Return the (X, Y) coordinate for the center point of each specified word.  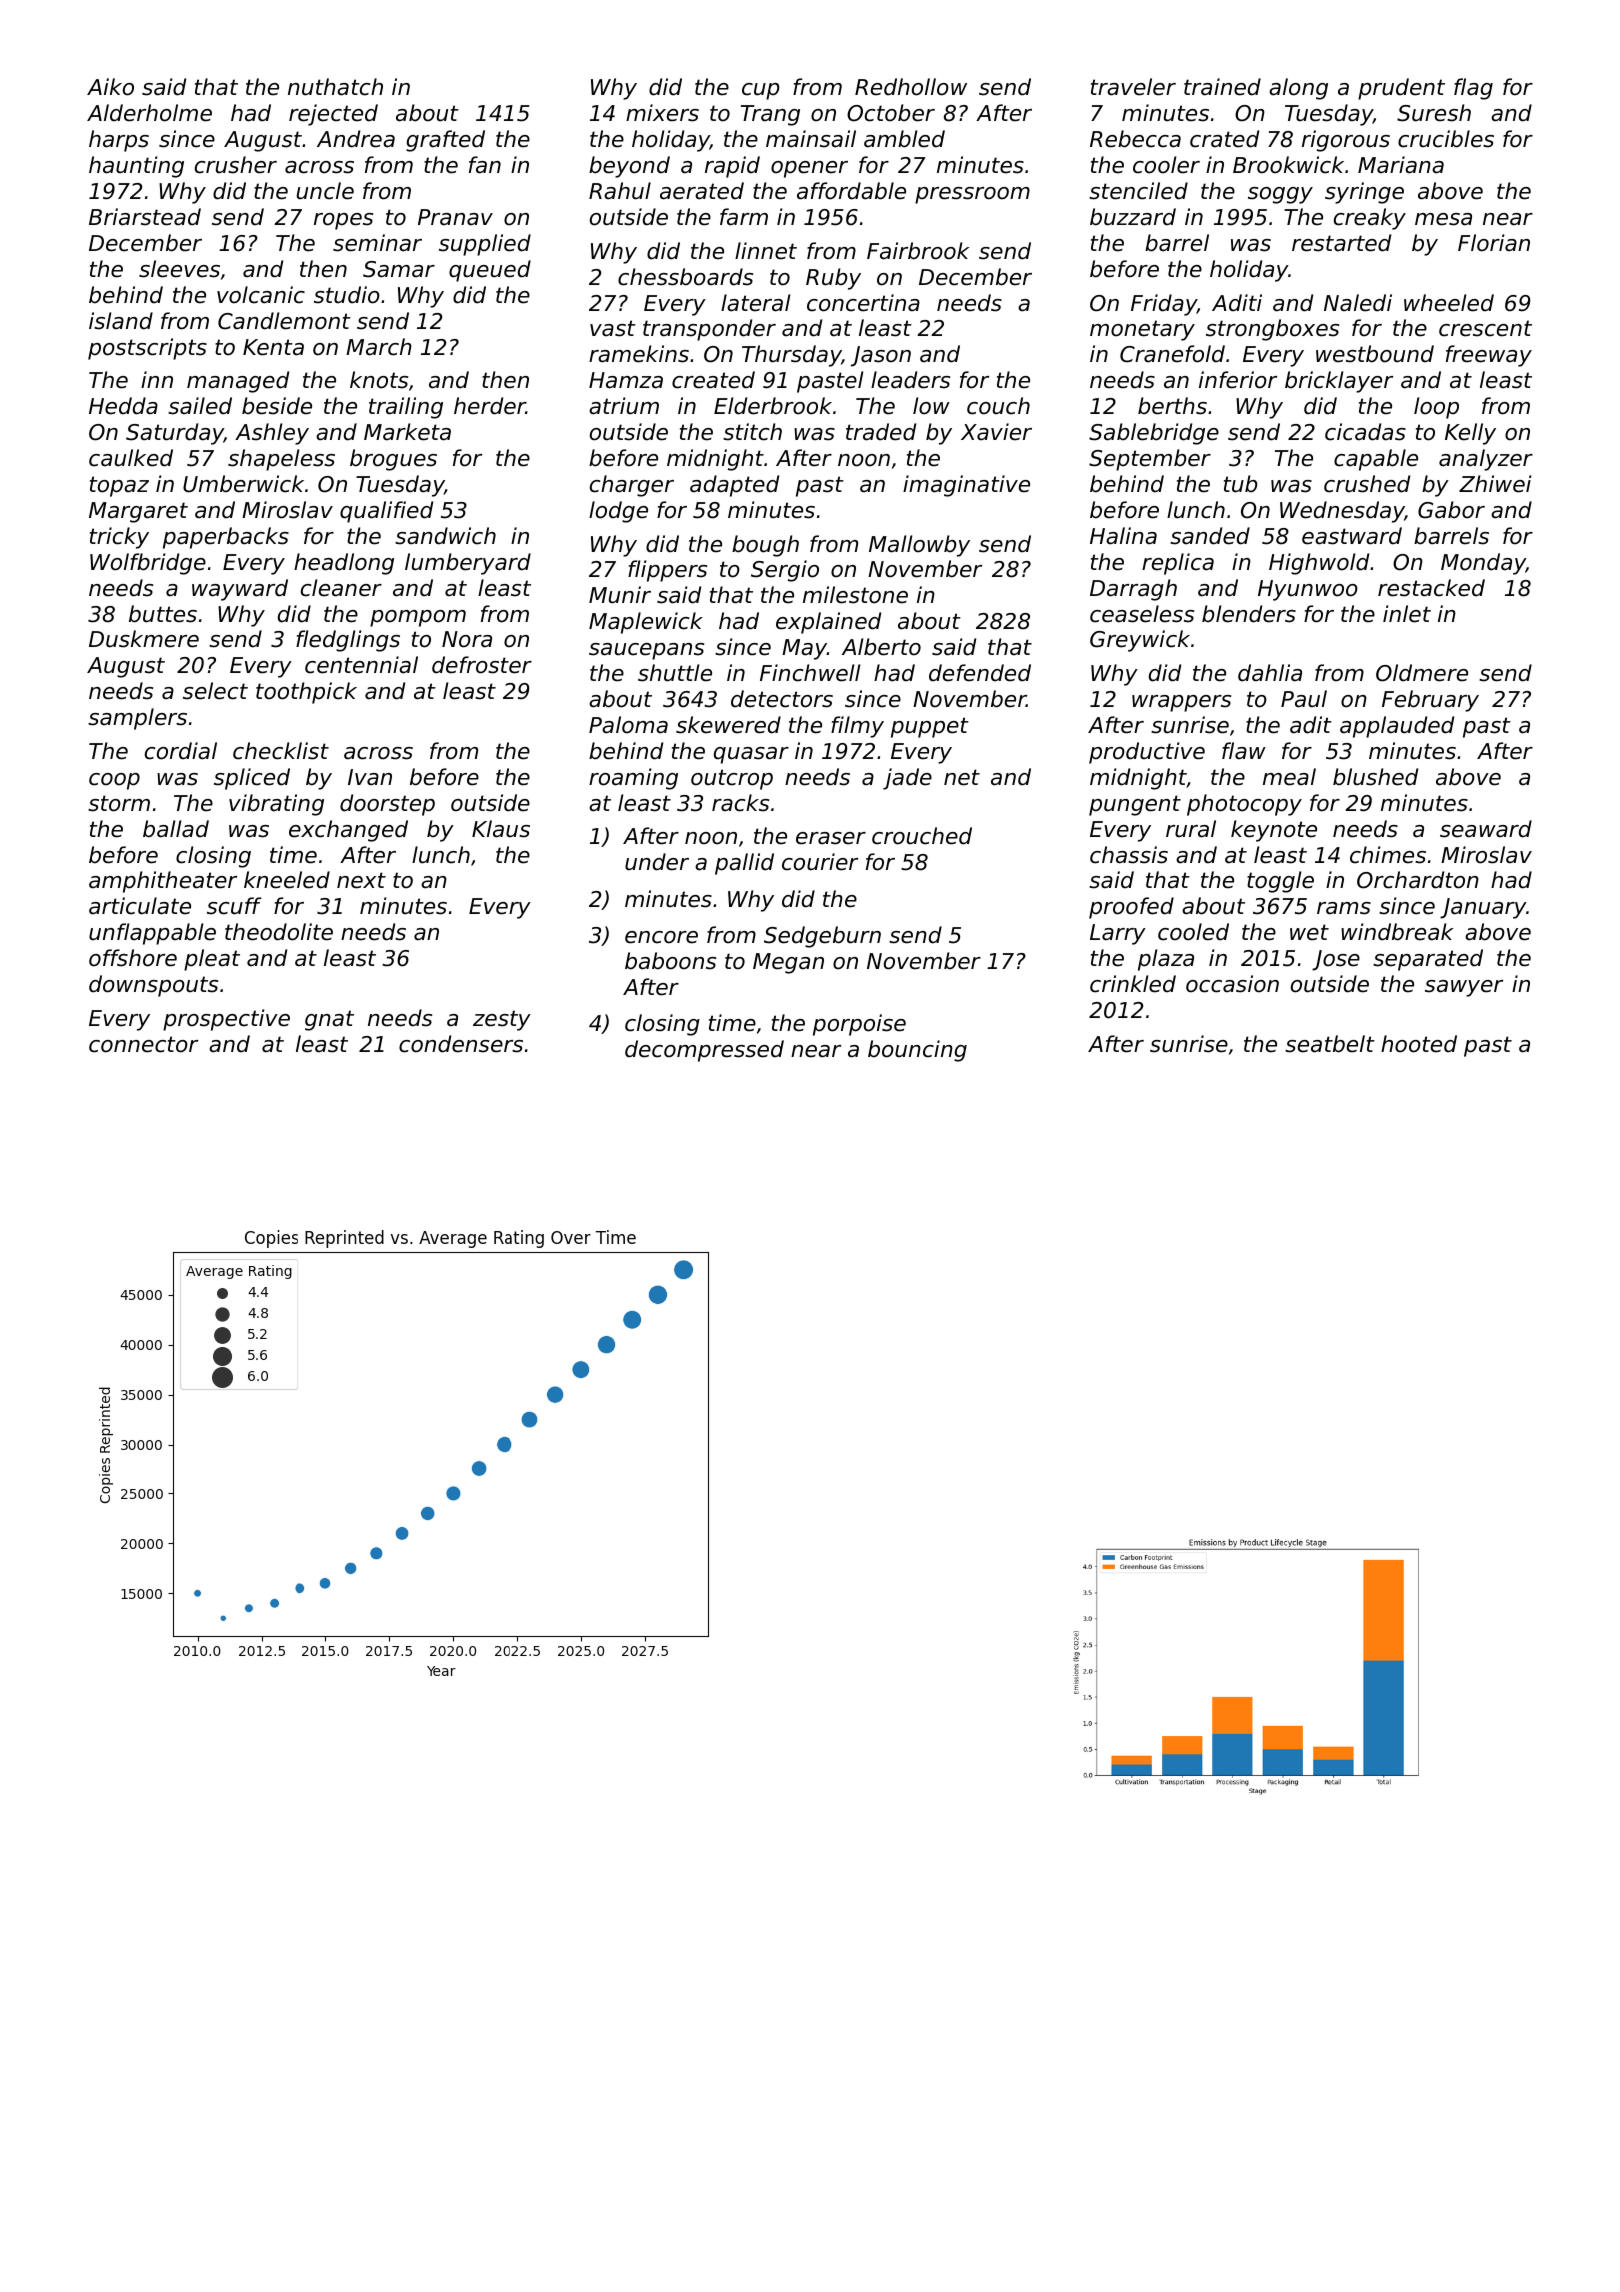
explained (828, 623)
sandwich (445, 536)
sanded (1210, 536)
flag (1473, 89)
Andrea (356, 139)
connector (143, 1044)
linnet (766, 251)
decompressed (704, 1051)
